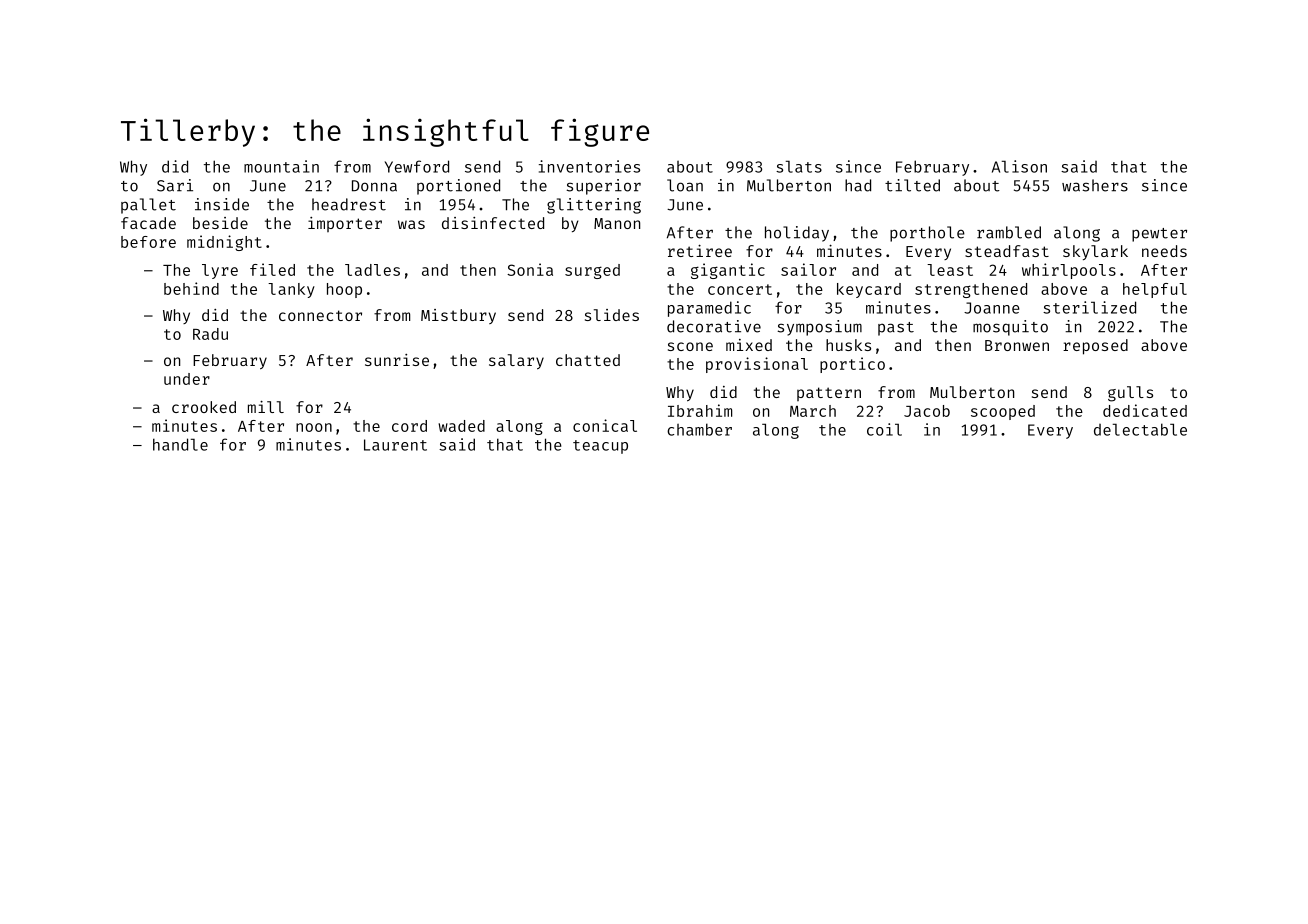  What do you see at coordinates (1010, 328) in the image?
I see `mosquito` at bounding box center [1010, 328].
